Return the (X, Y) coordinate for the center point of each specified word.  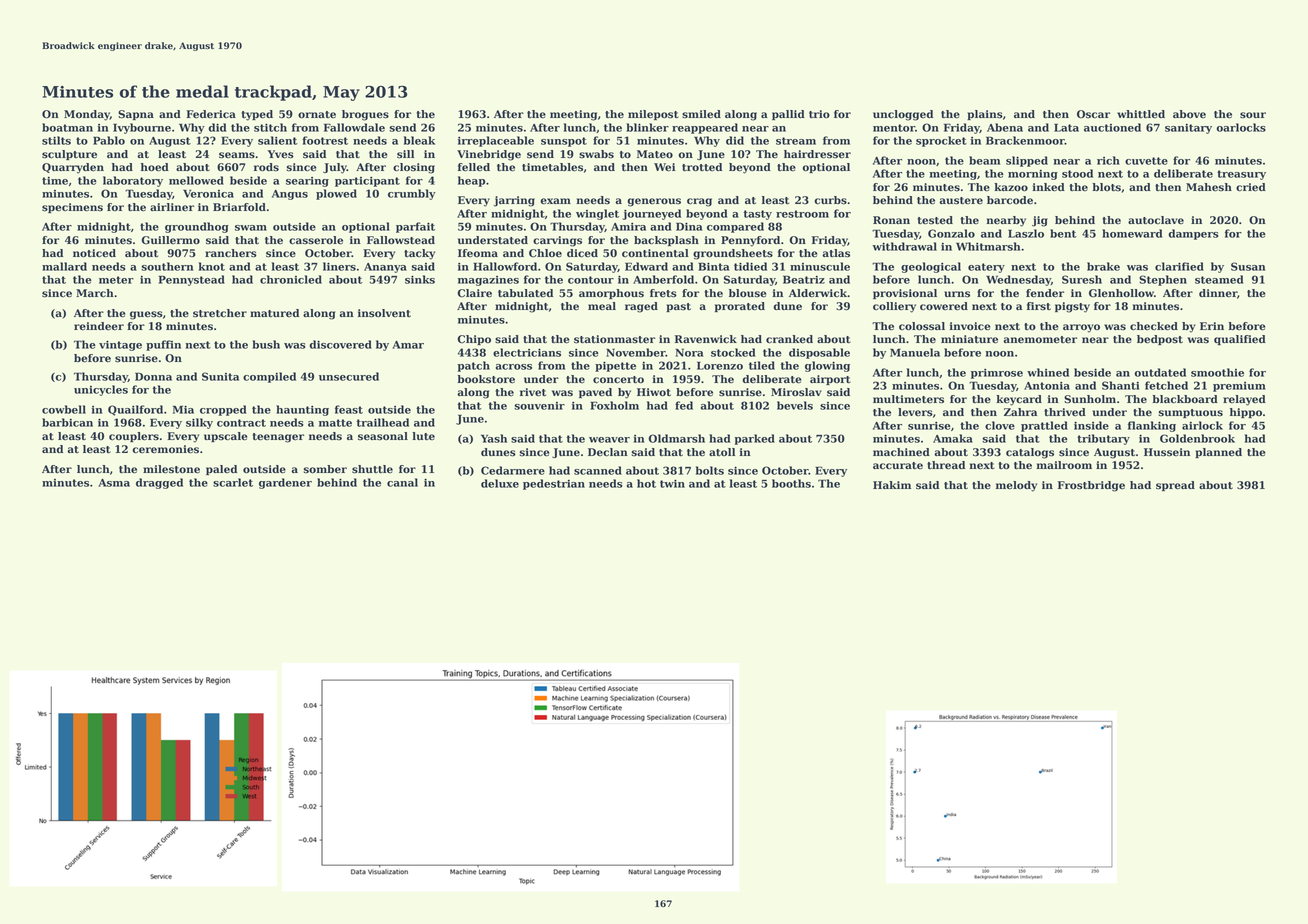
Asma (114, 483)
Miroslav (796, 392)
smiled (701, 114)
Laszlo (1026, 233)
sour (1253, 115)
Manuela (915, 352)
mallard (64, 266)
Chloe (545, 253)
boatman (67, 127)
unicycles (101, 390)
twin (672, 483)
